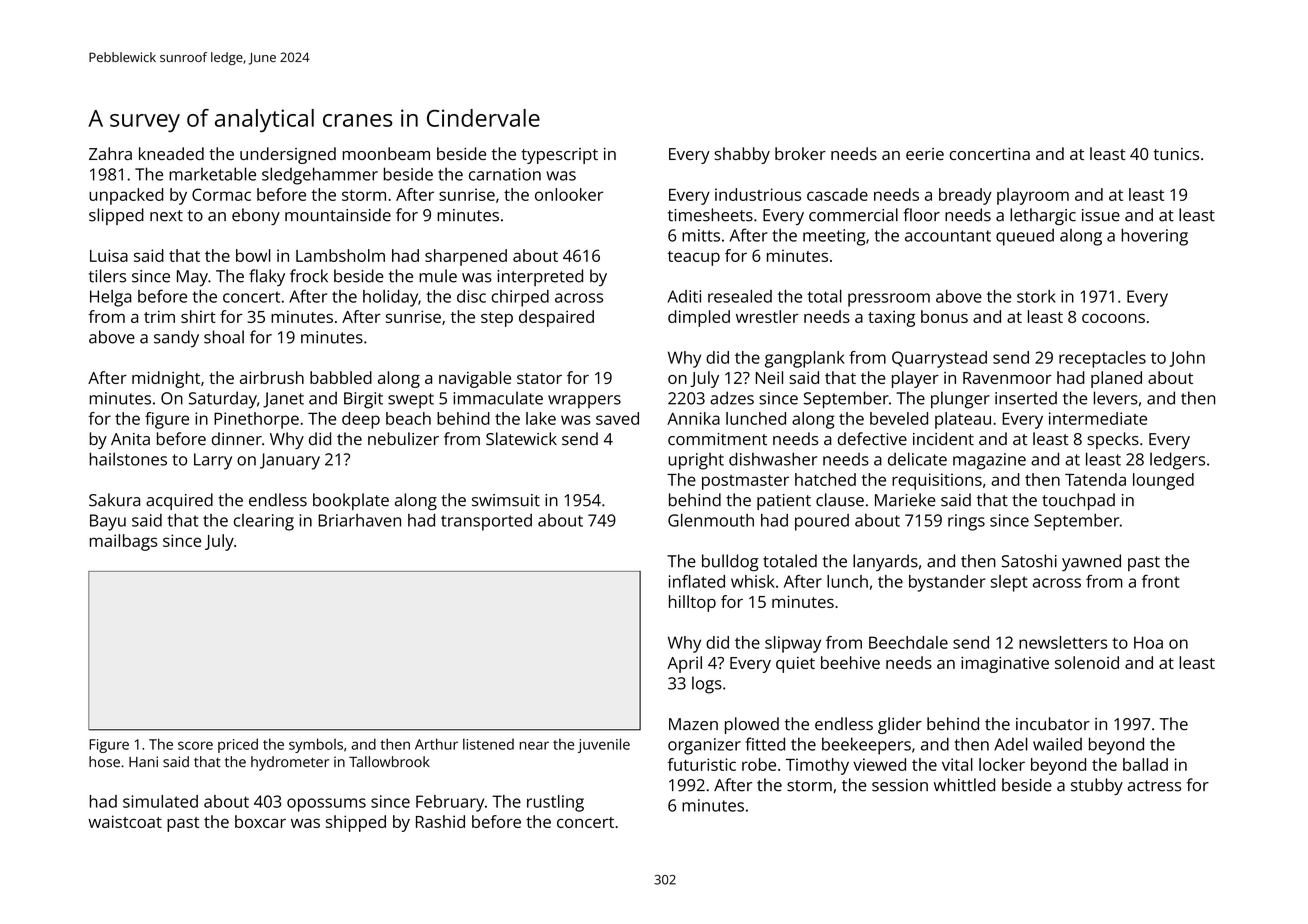 Image resolution: width=1308 pixels, height=924 pixels. I want to click on issue, so click(1101, 215).
